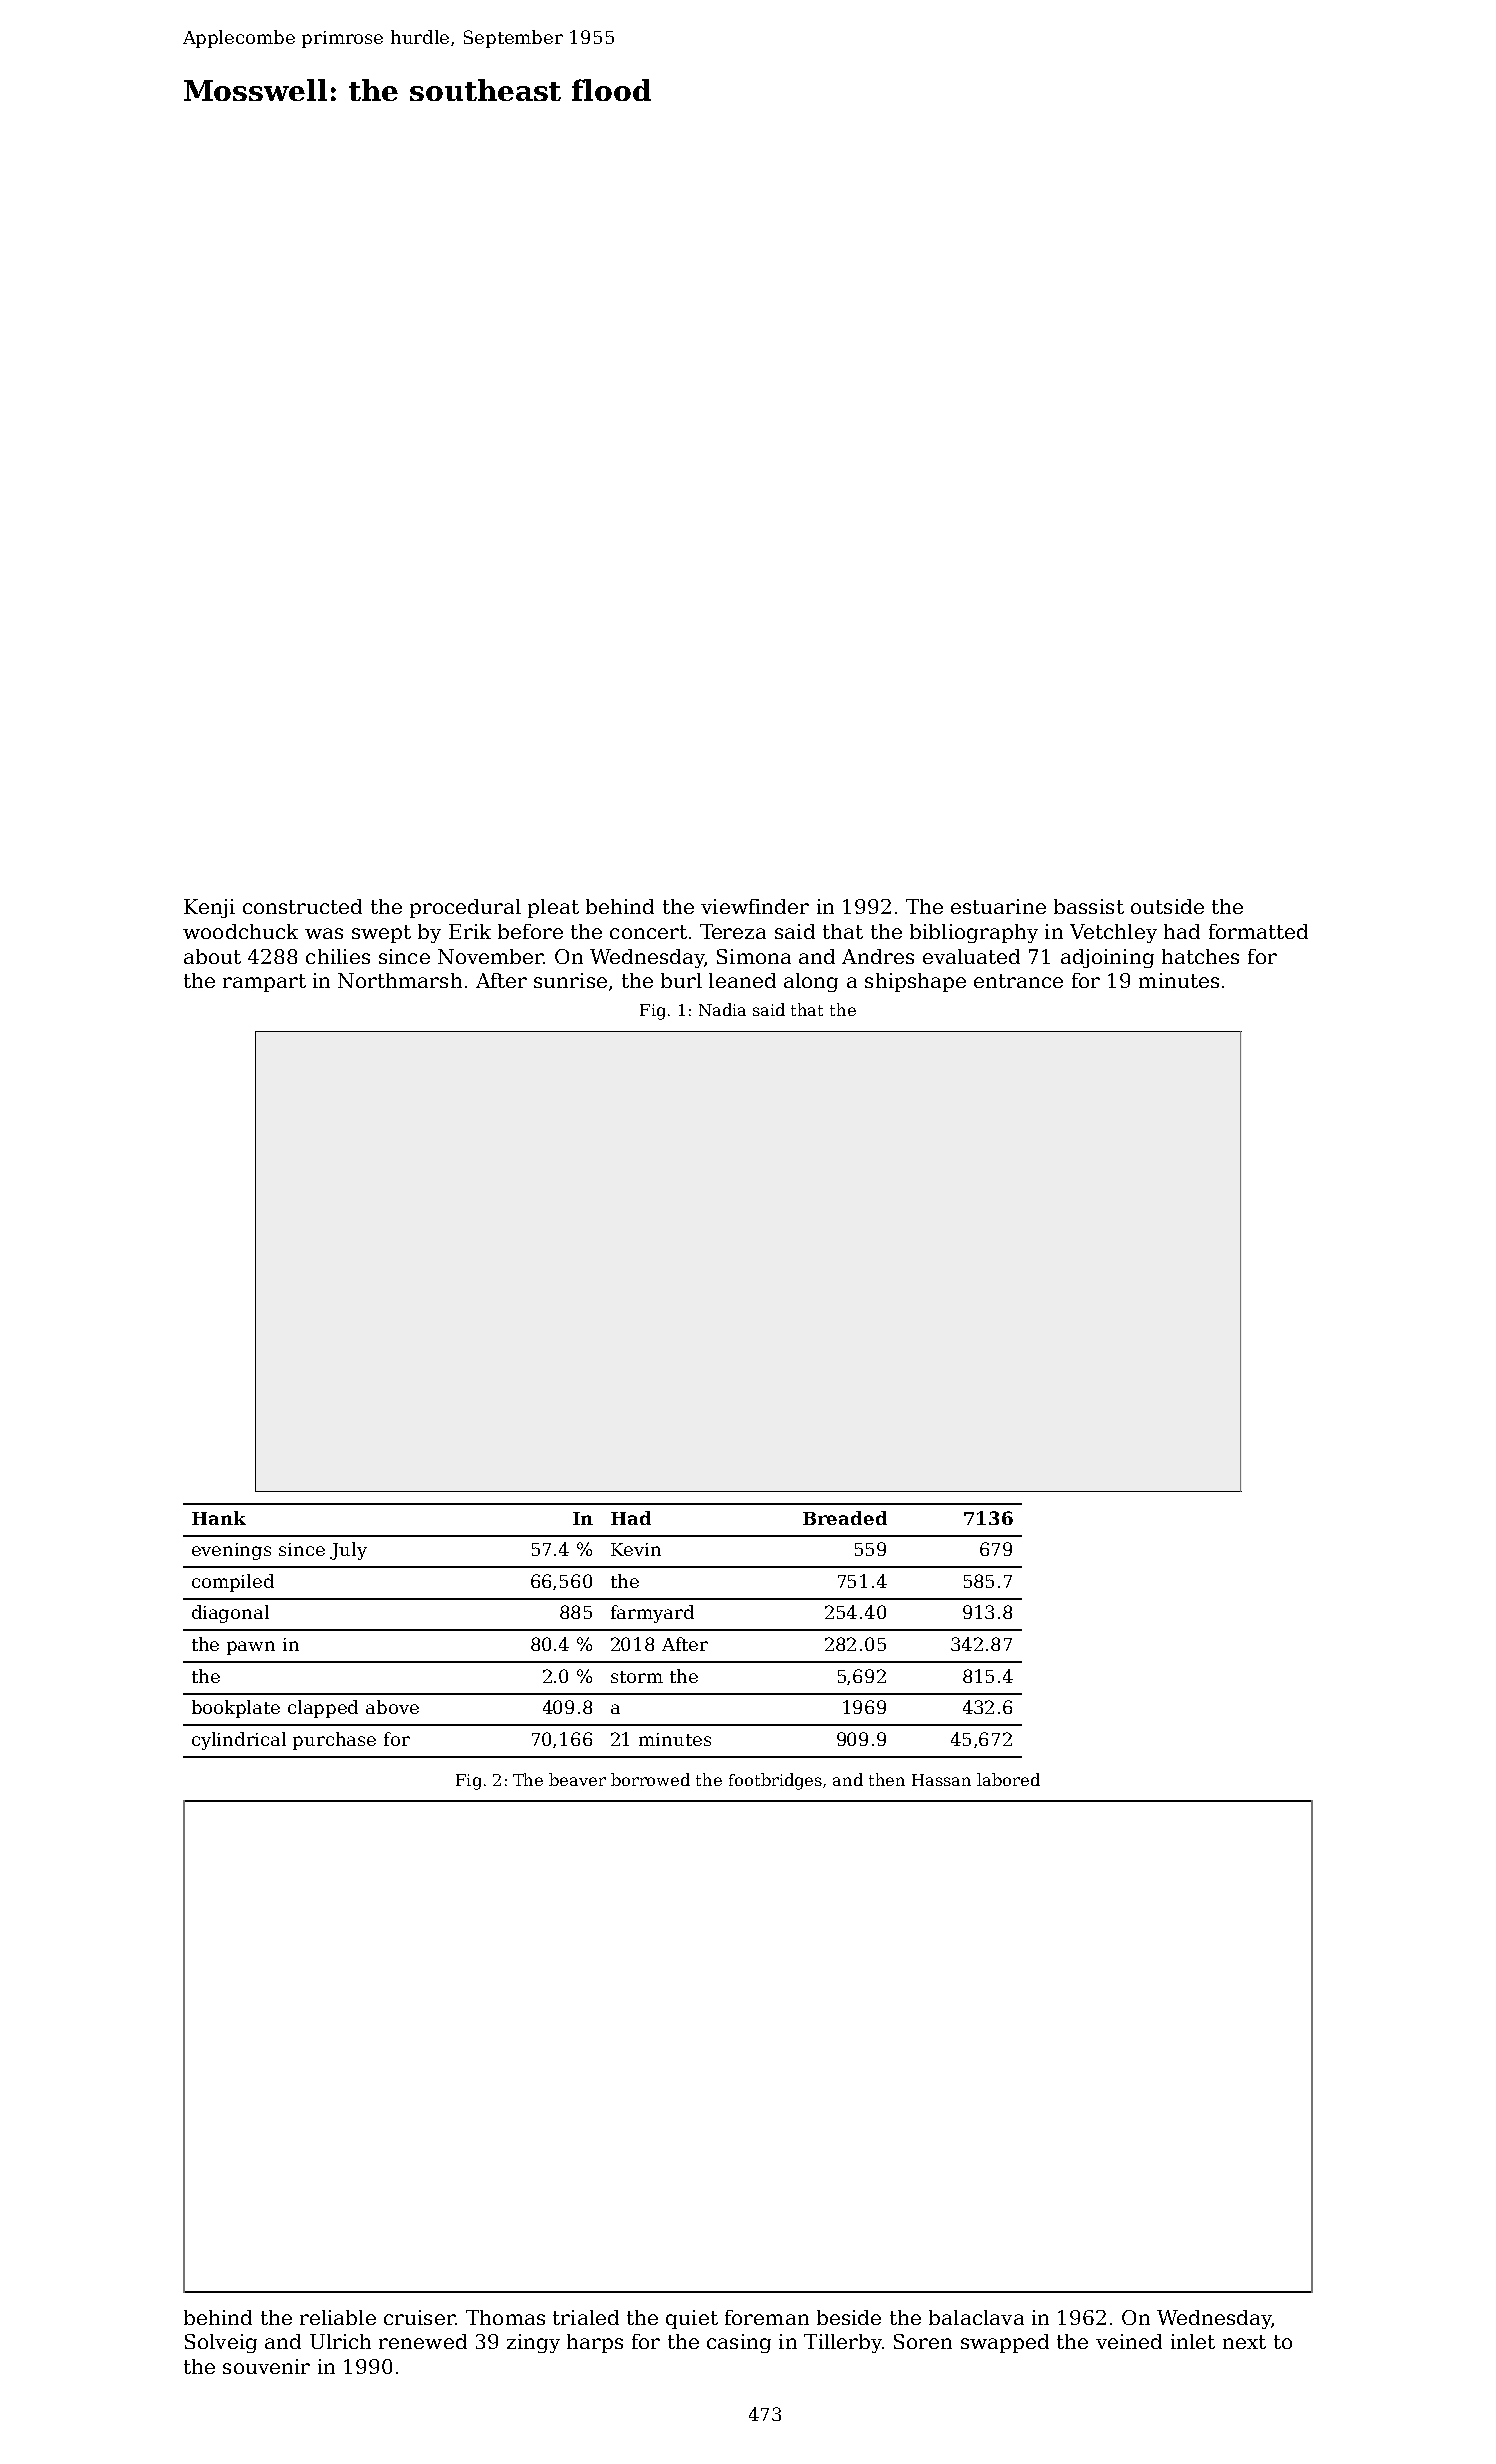 This image has width=1496, height=2464. Describe the element at coordinates (239, 1741) in the image. I see `cylindrical` at that location.
